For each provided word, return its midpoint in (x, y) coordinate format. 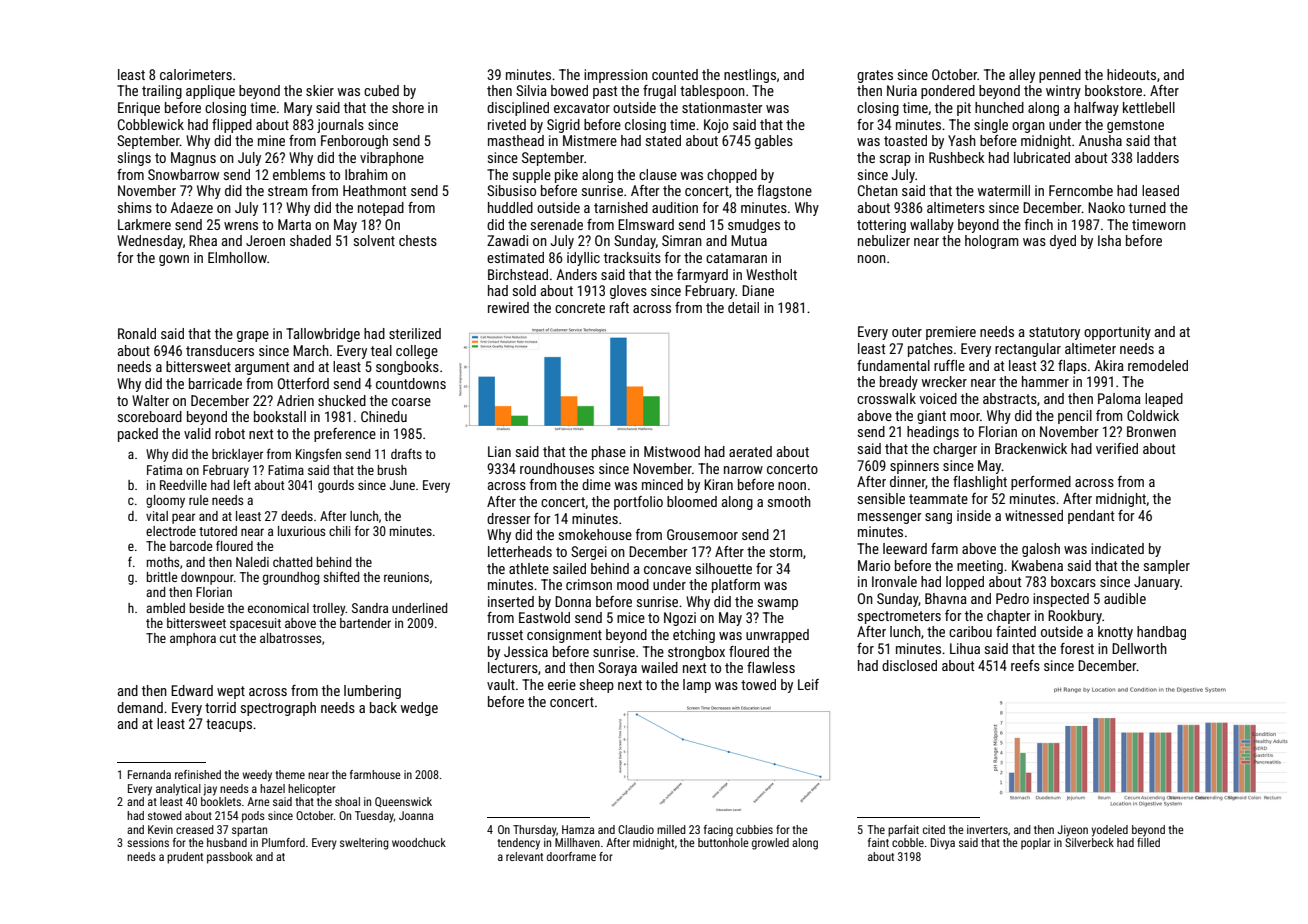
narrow (743, 470)
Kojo (716, 126)
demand (140, 707)
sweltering (364, 844)
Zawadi (507, 240)
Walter (150, 400)
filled (1148, 842)
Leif (808, 684)
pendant (1091, 517)
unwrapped (777, 636)
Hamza (578, 829)
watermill (1004, 190)
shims (135, 207)
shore (408, 107)
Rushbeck (957, 157)
